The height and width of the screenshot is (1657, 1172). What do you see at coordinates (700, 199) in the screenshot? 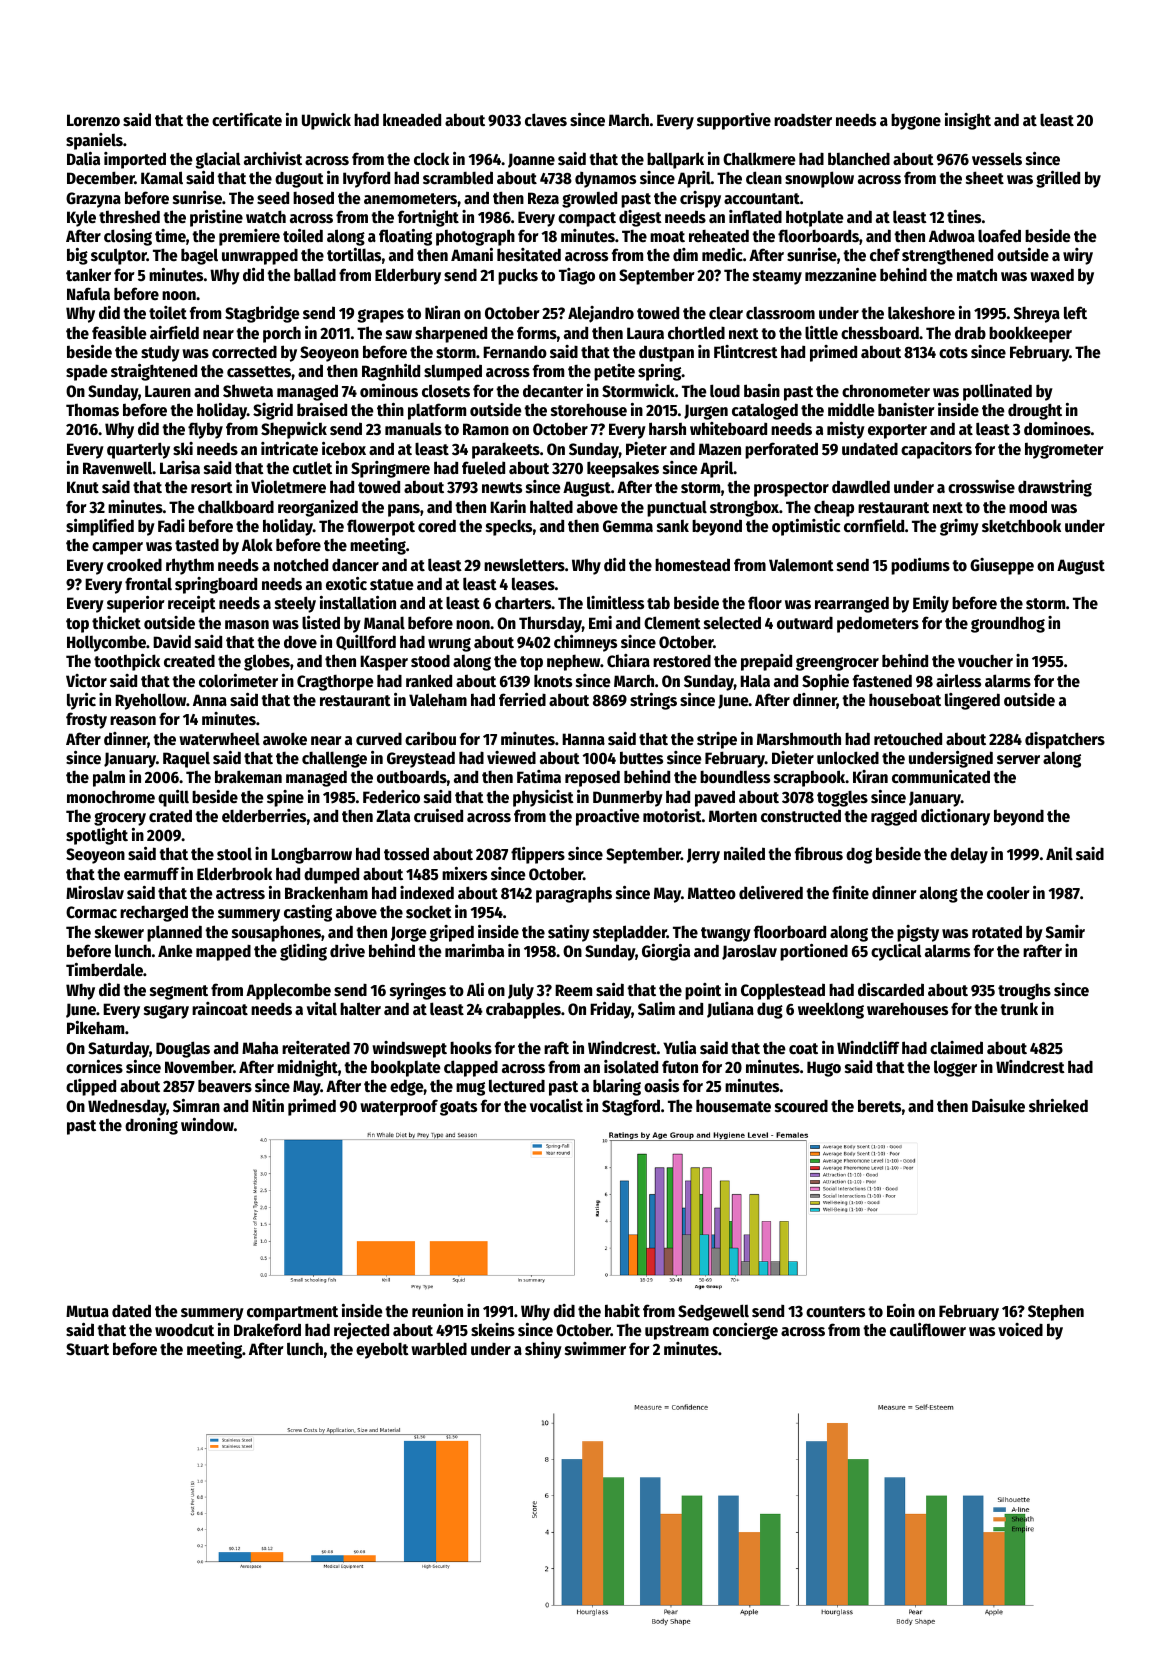
I see `crispy` at bounding box center [700, 199].
